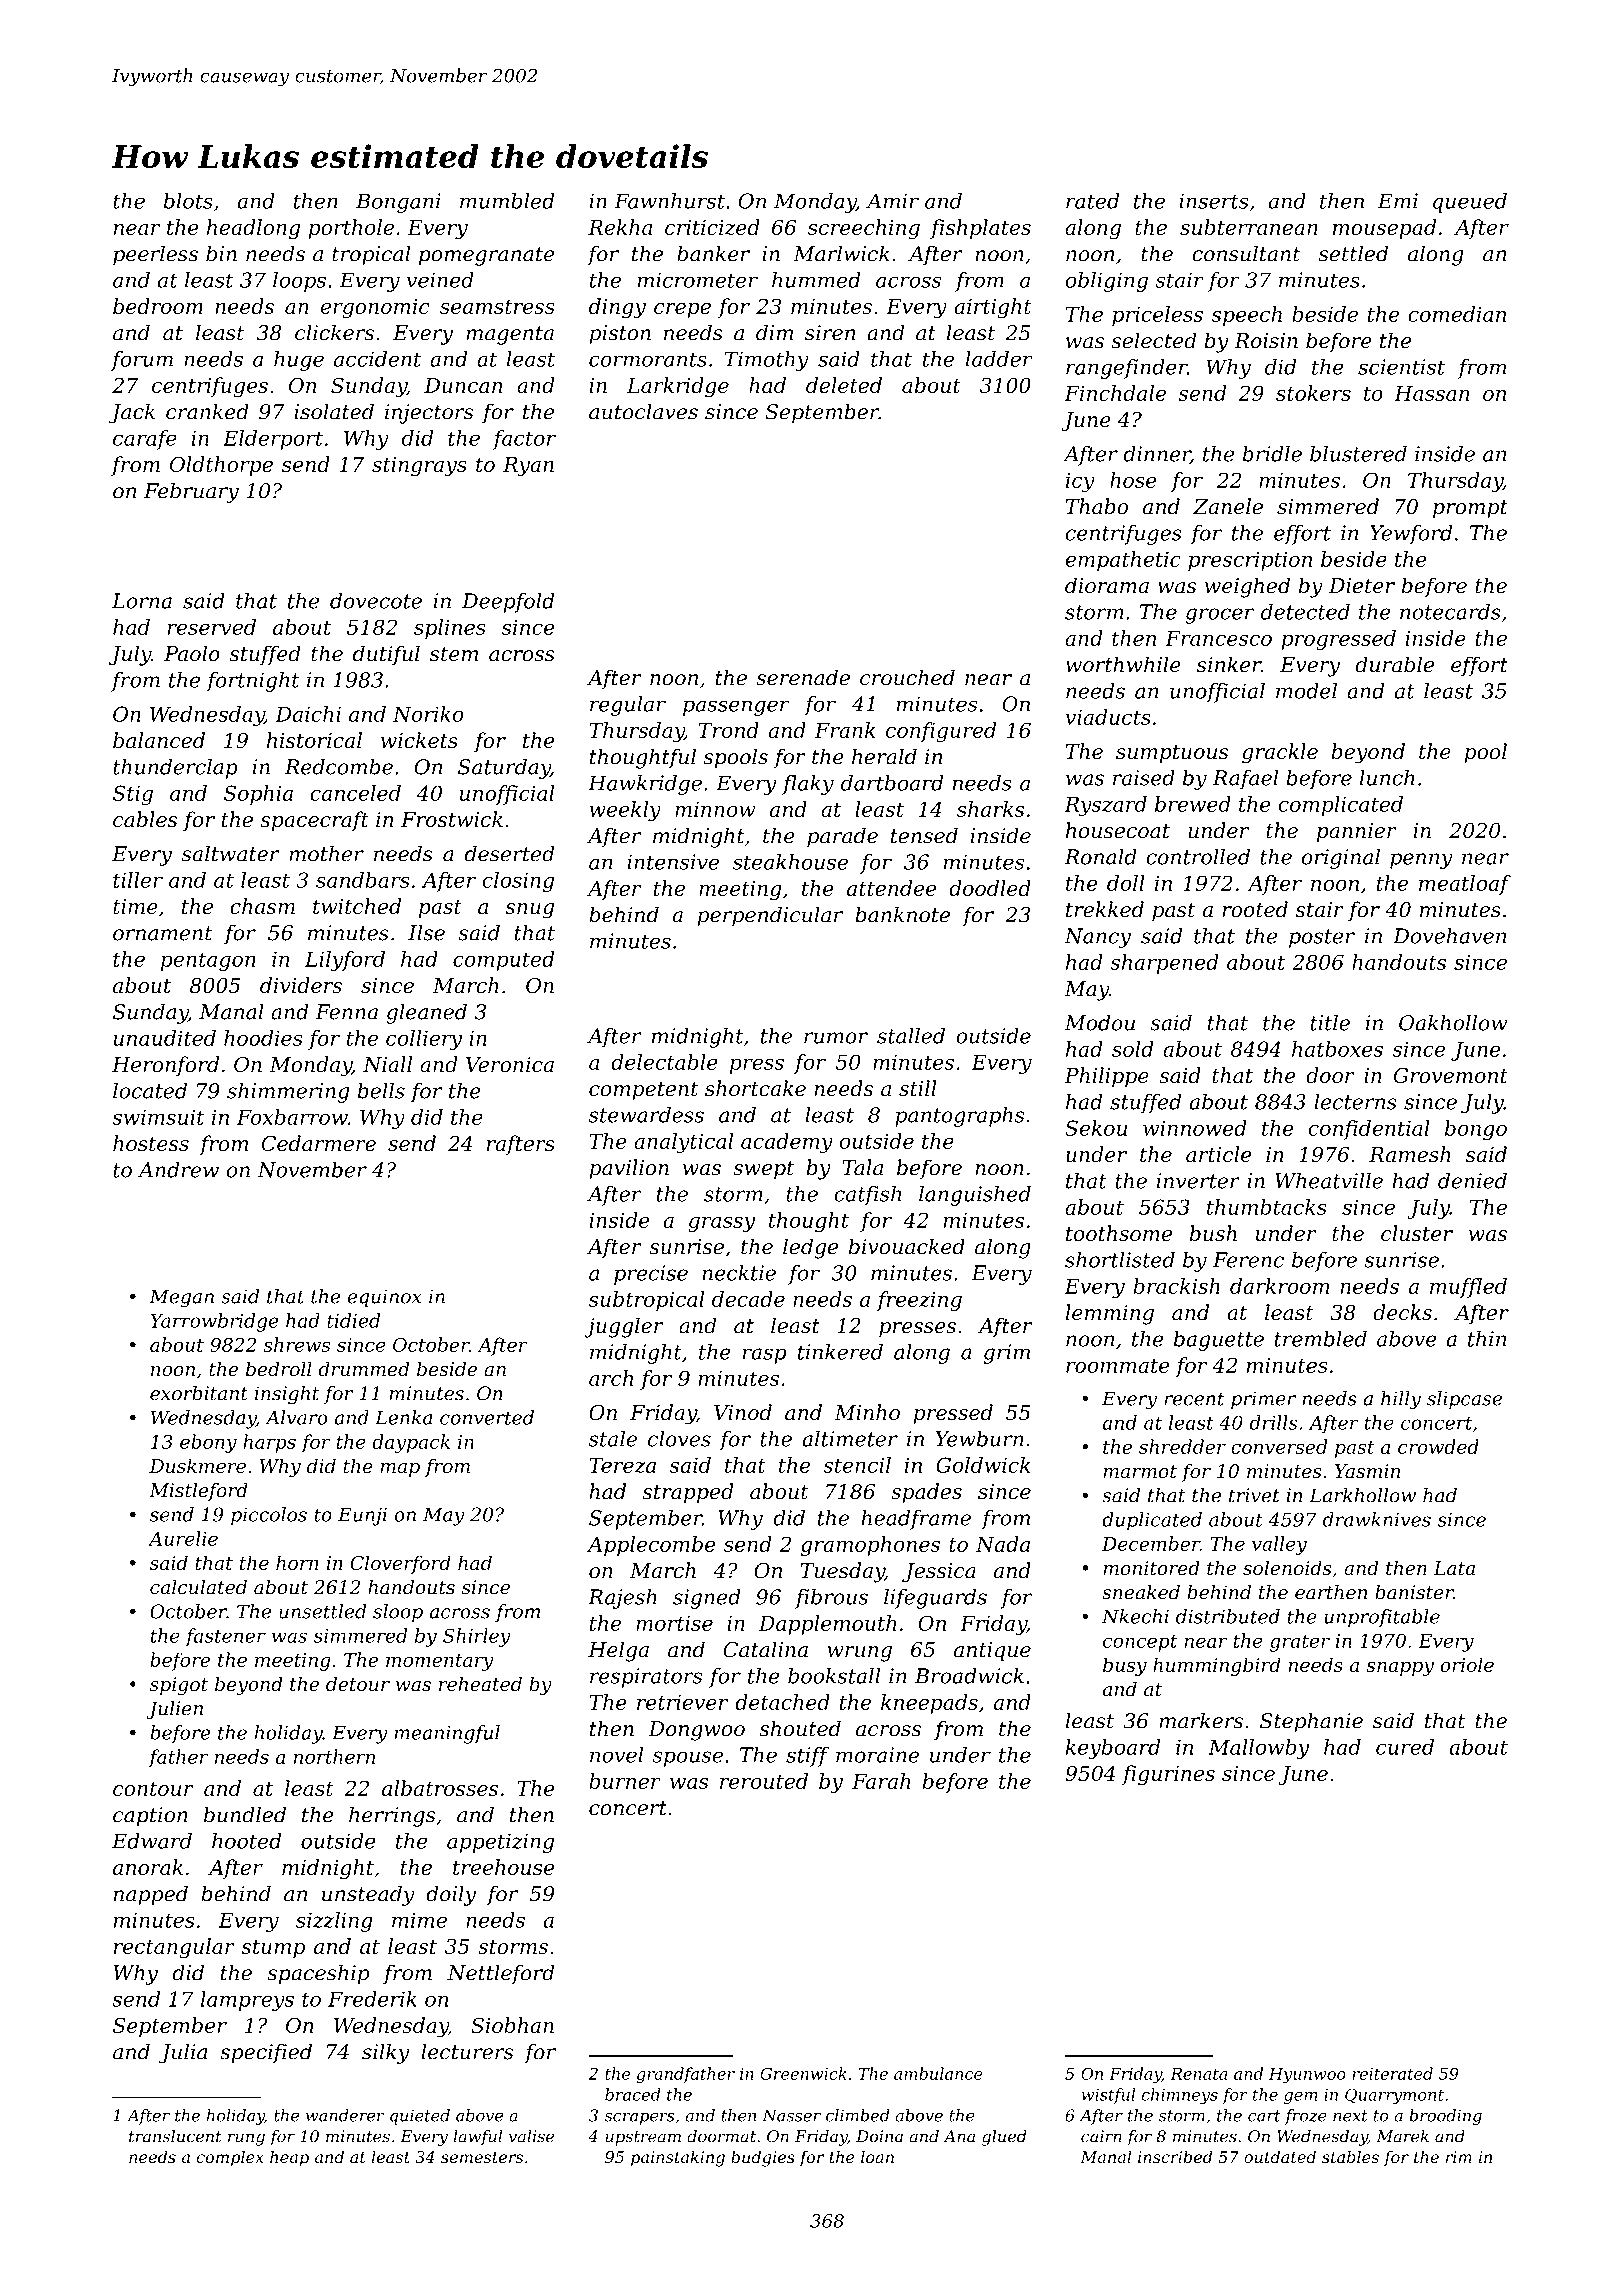 This page has width=1620, height=2292. Describe the element at coordinates (881, 1781) in the page. I see `Farah` at that location.
